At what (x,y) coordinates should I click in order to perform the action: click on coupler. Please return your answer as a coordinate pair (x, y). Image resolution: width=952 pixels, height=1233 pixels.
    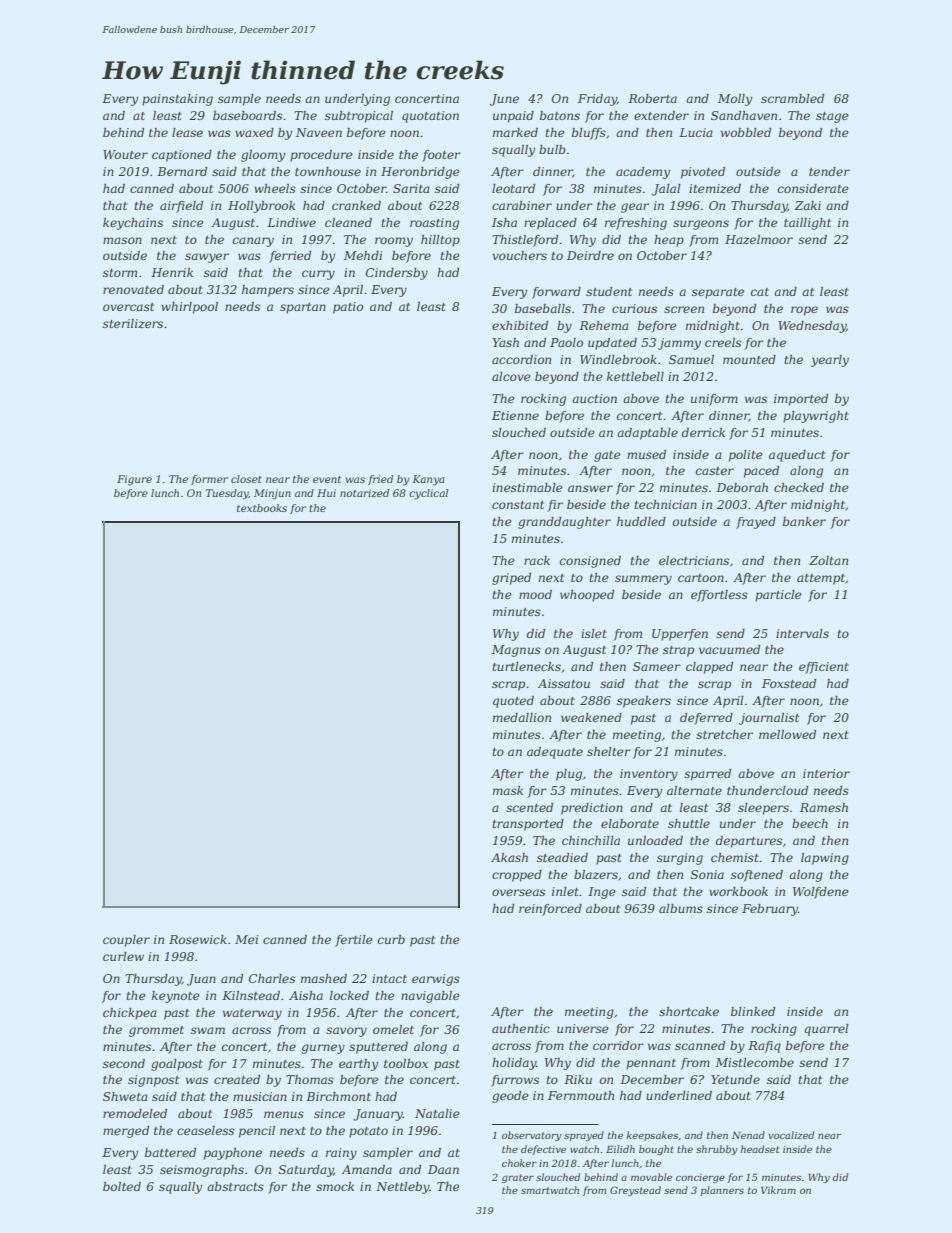
    Looking at the image, I should click on (126, 941).
